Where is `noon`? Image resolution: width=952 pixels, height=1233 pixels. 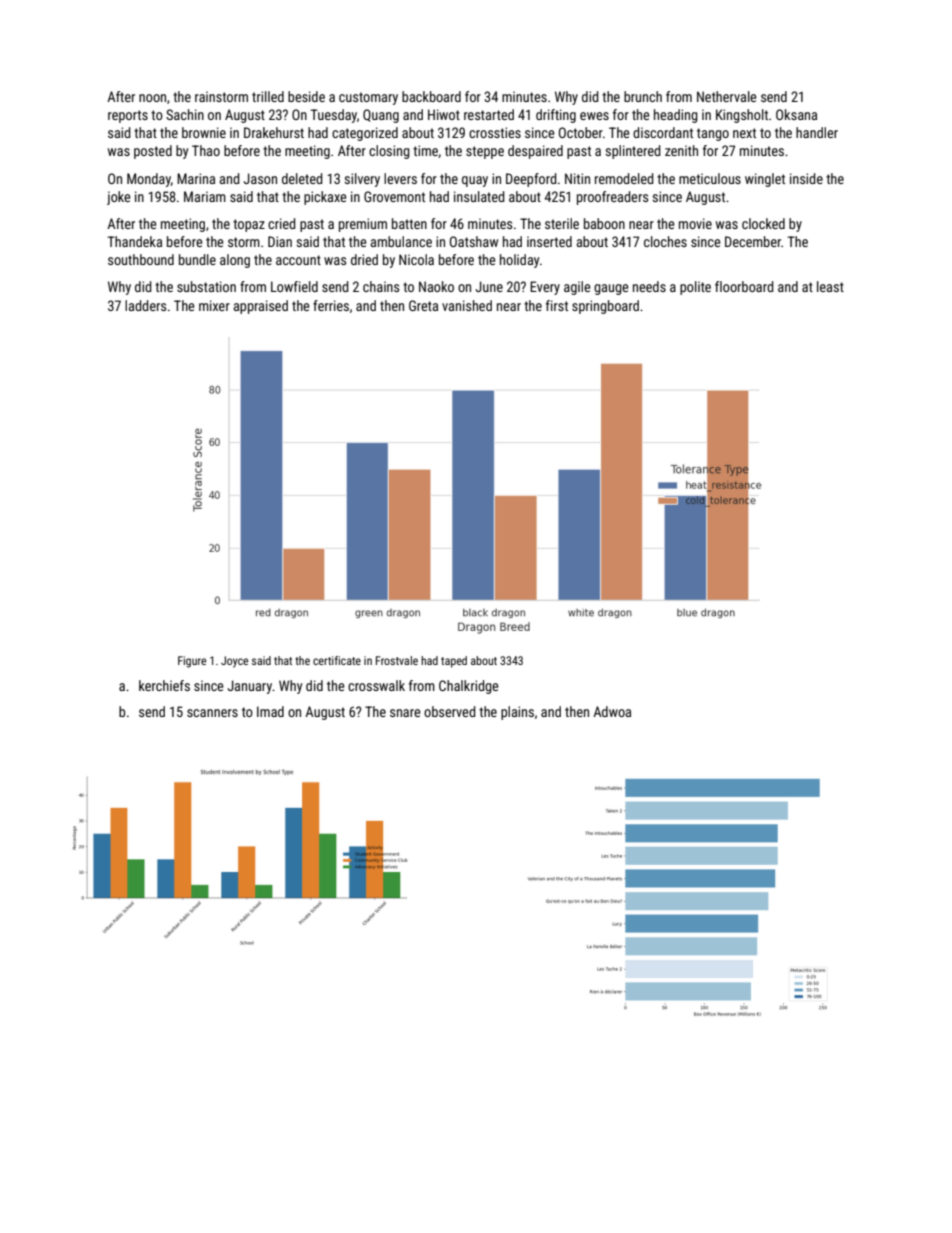 noon is located at coordinates (152, 98).
